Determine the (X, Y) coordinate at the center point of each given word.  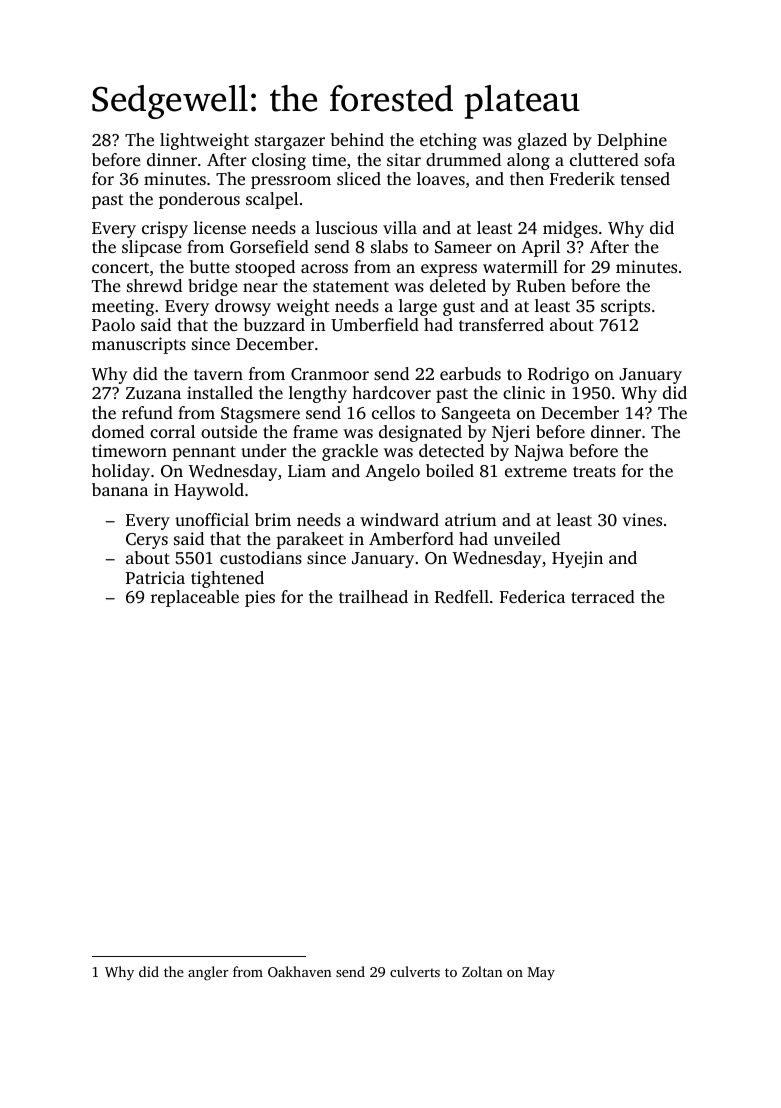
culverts (415, 971)
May (541, 973)
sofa (659, 159)
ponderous (199, 200)
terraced (603, 596)
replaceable (195, 598)
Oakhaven (300, 971)
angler (208, 973)
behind (357, 139)
